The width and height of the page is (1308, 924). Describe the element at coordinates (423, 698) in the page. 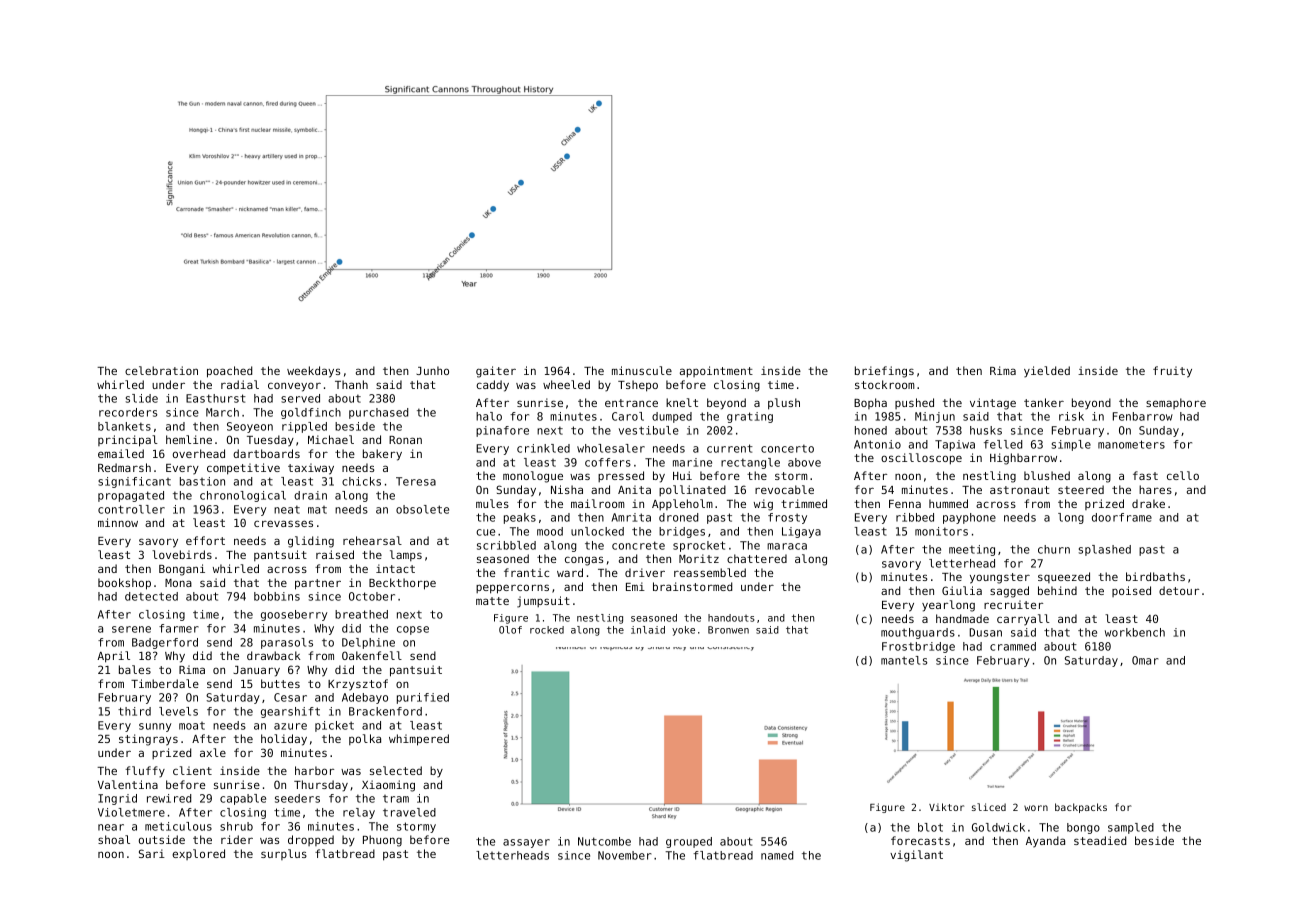

I see `purified` at that location.
